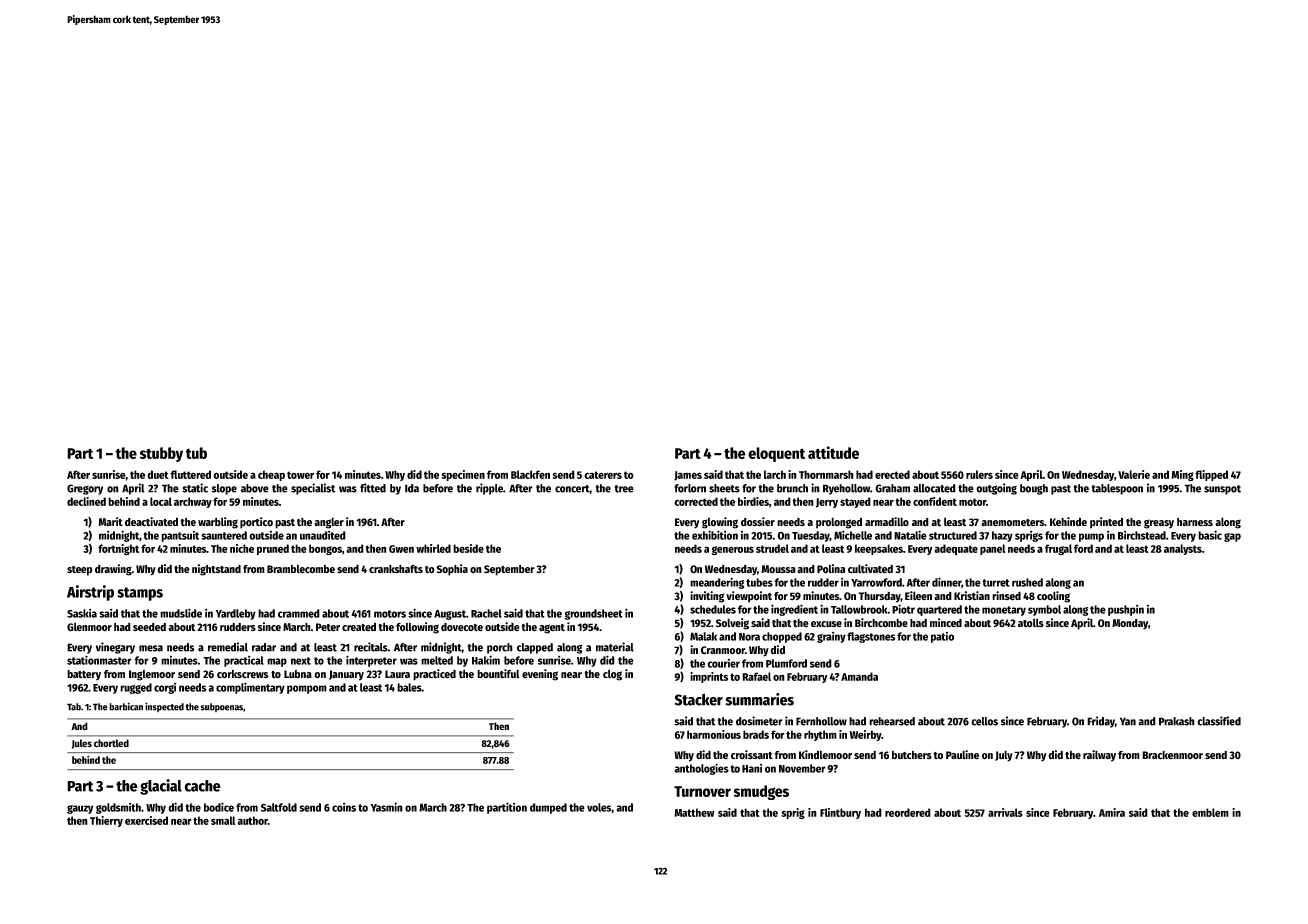 Image resolution: width=1308 pixels, height=924 pixels. I want to click on Yasmin, so click(387, 807).
